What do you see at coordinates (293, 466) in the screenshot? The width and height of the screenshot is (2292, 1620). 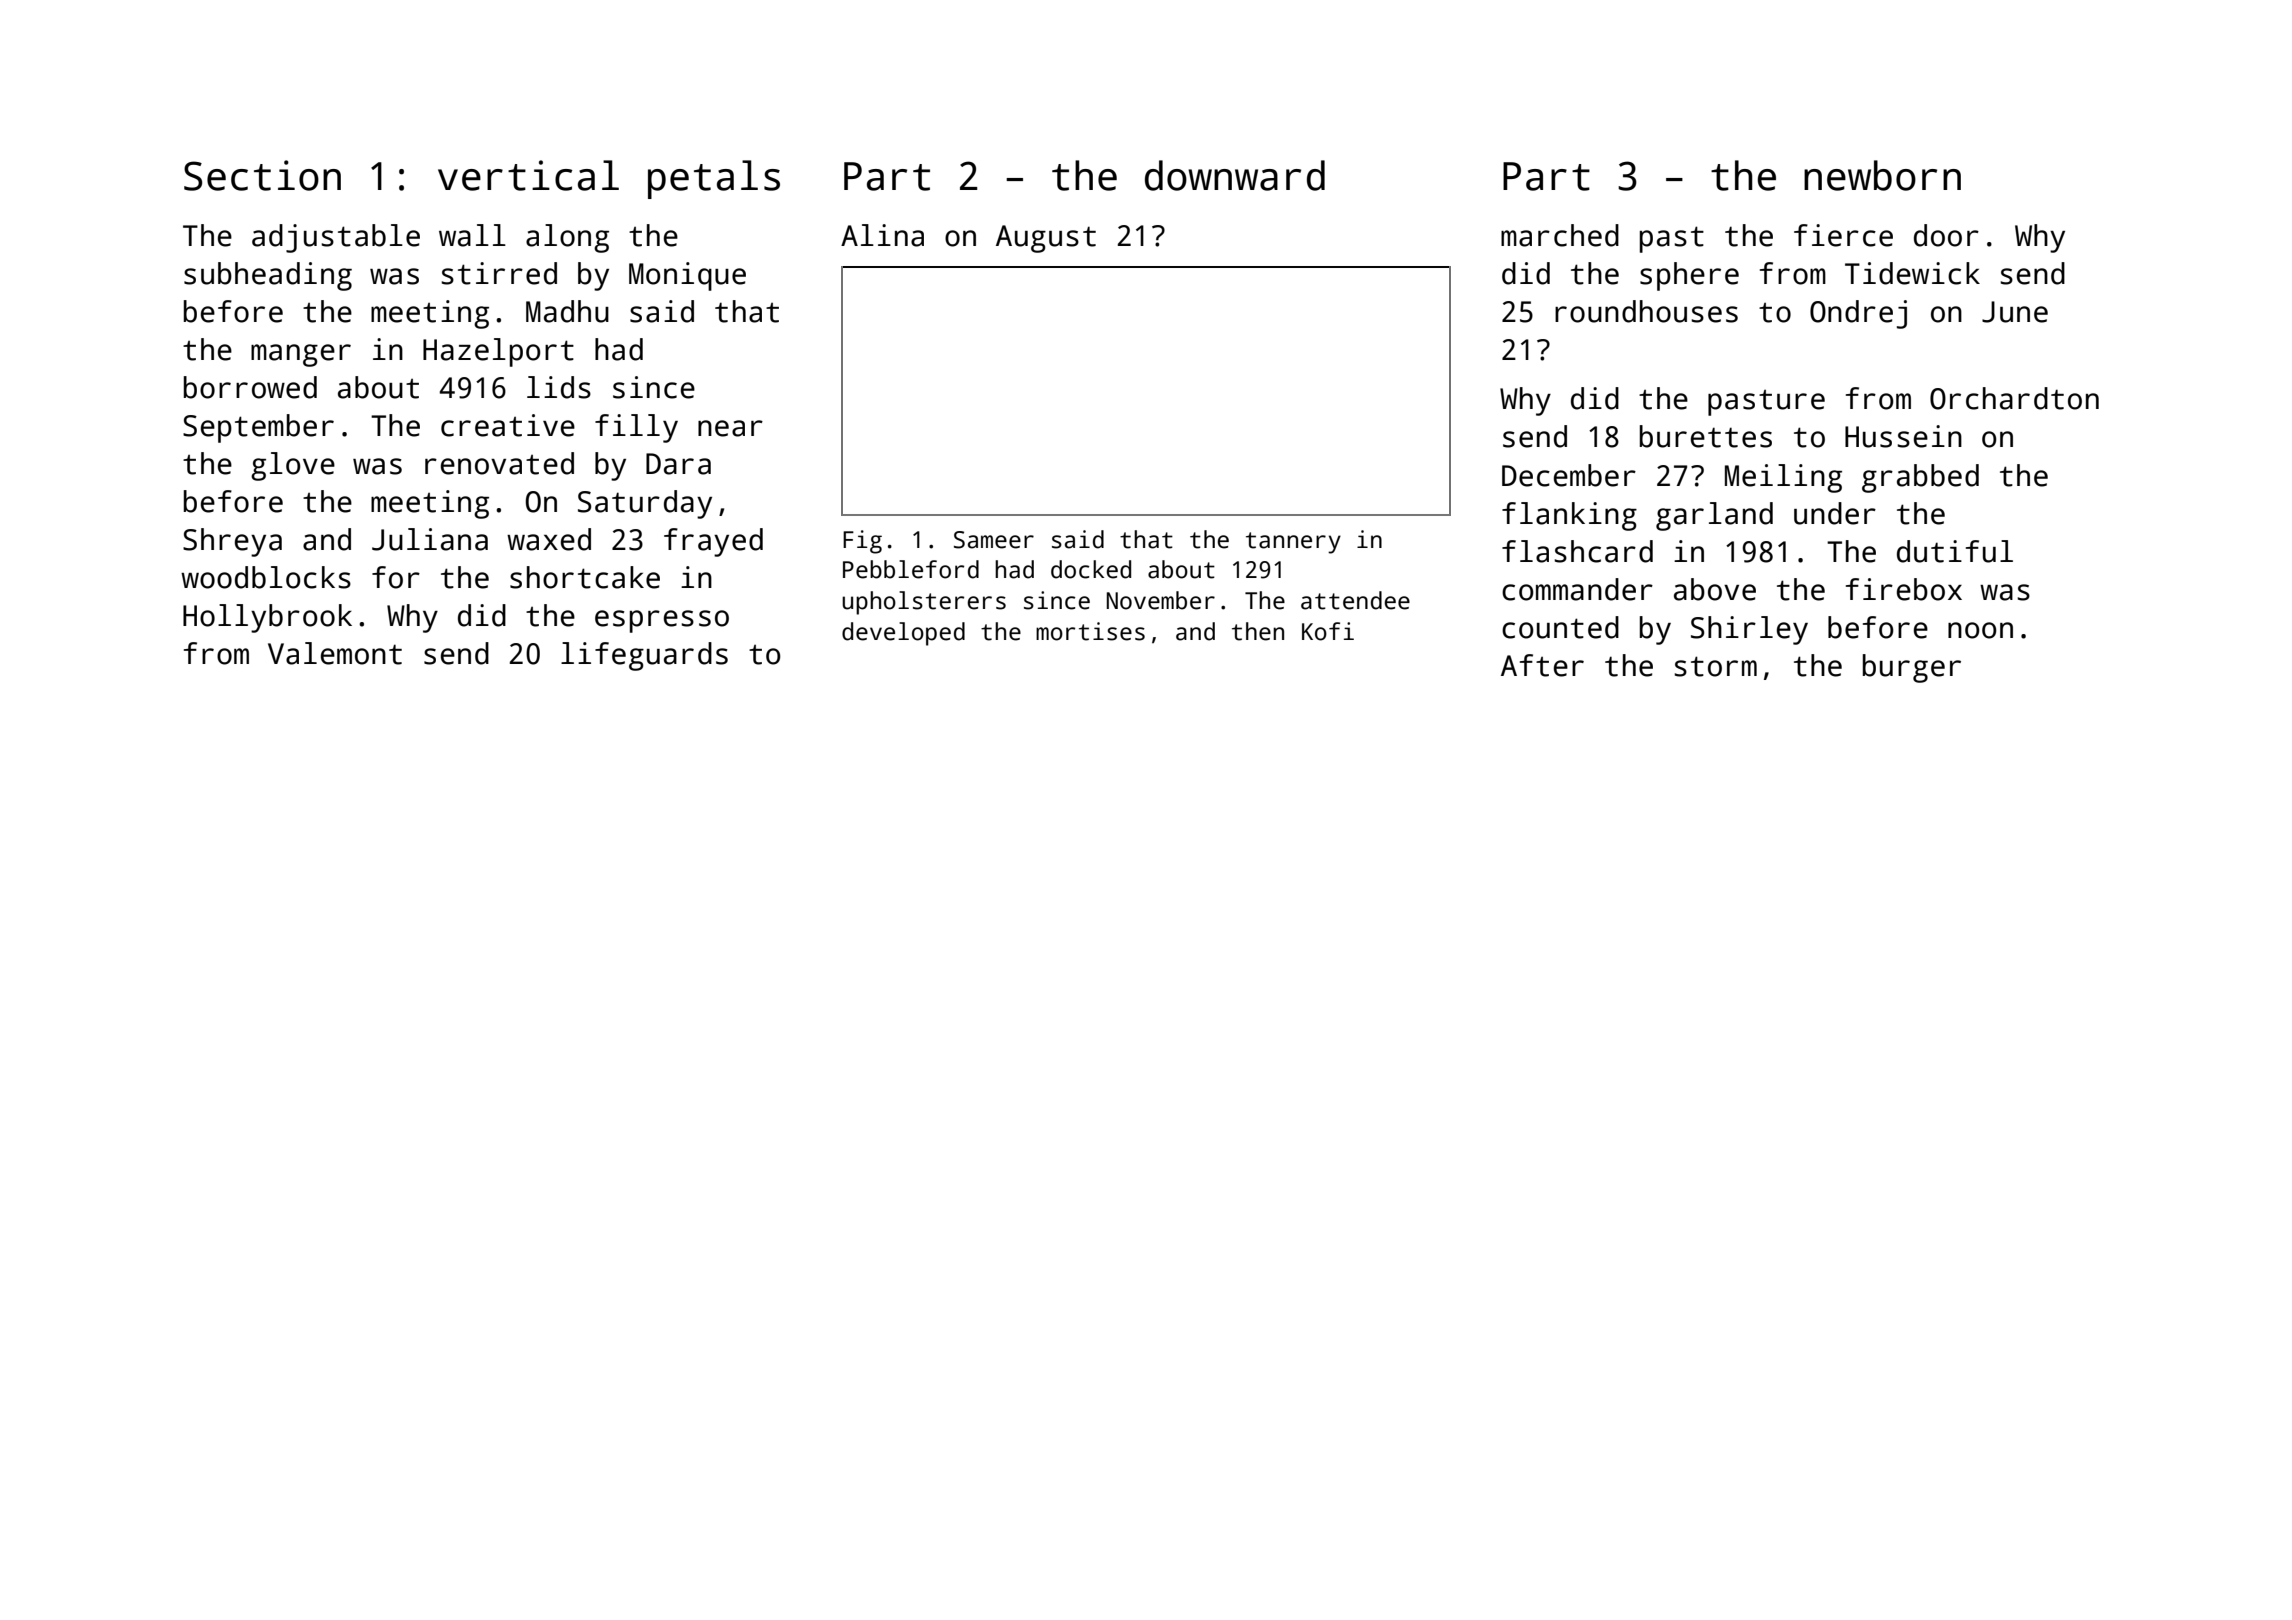 I see `glove` at bounding box center [293, 466].
